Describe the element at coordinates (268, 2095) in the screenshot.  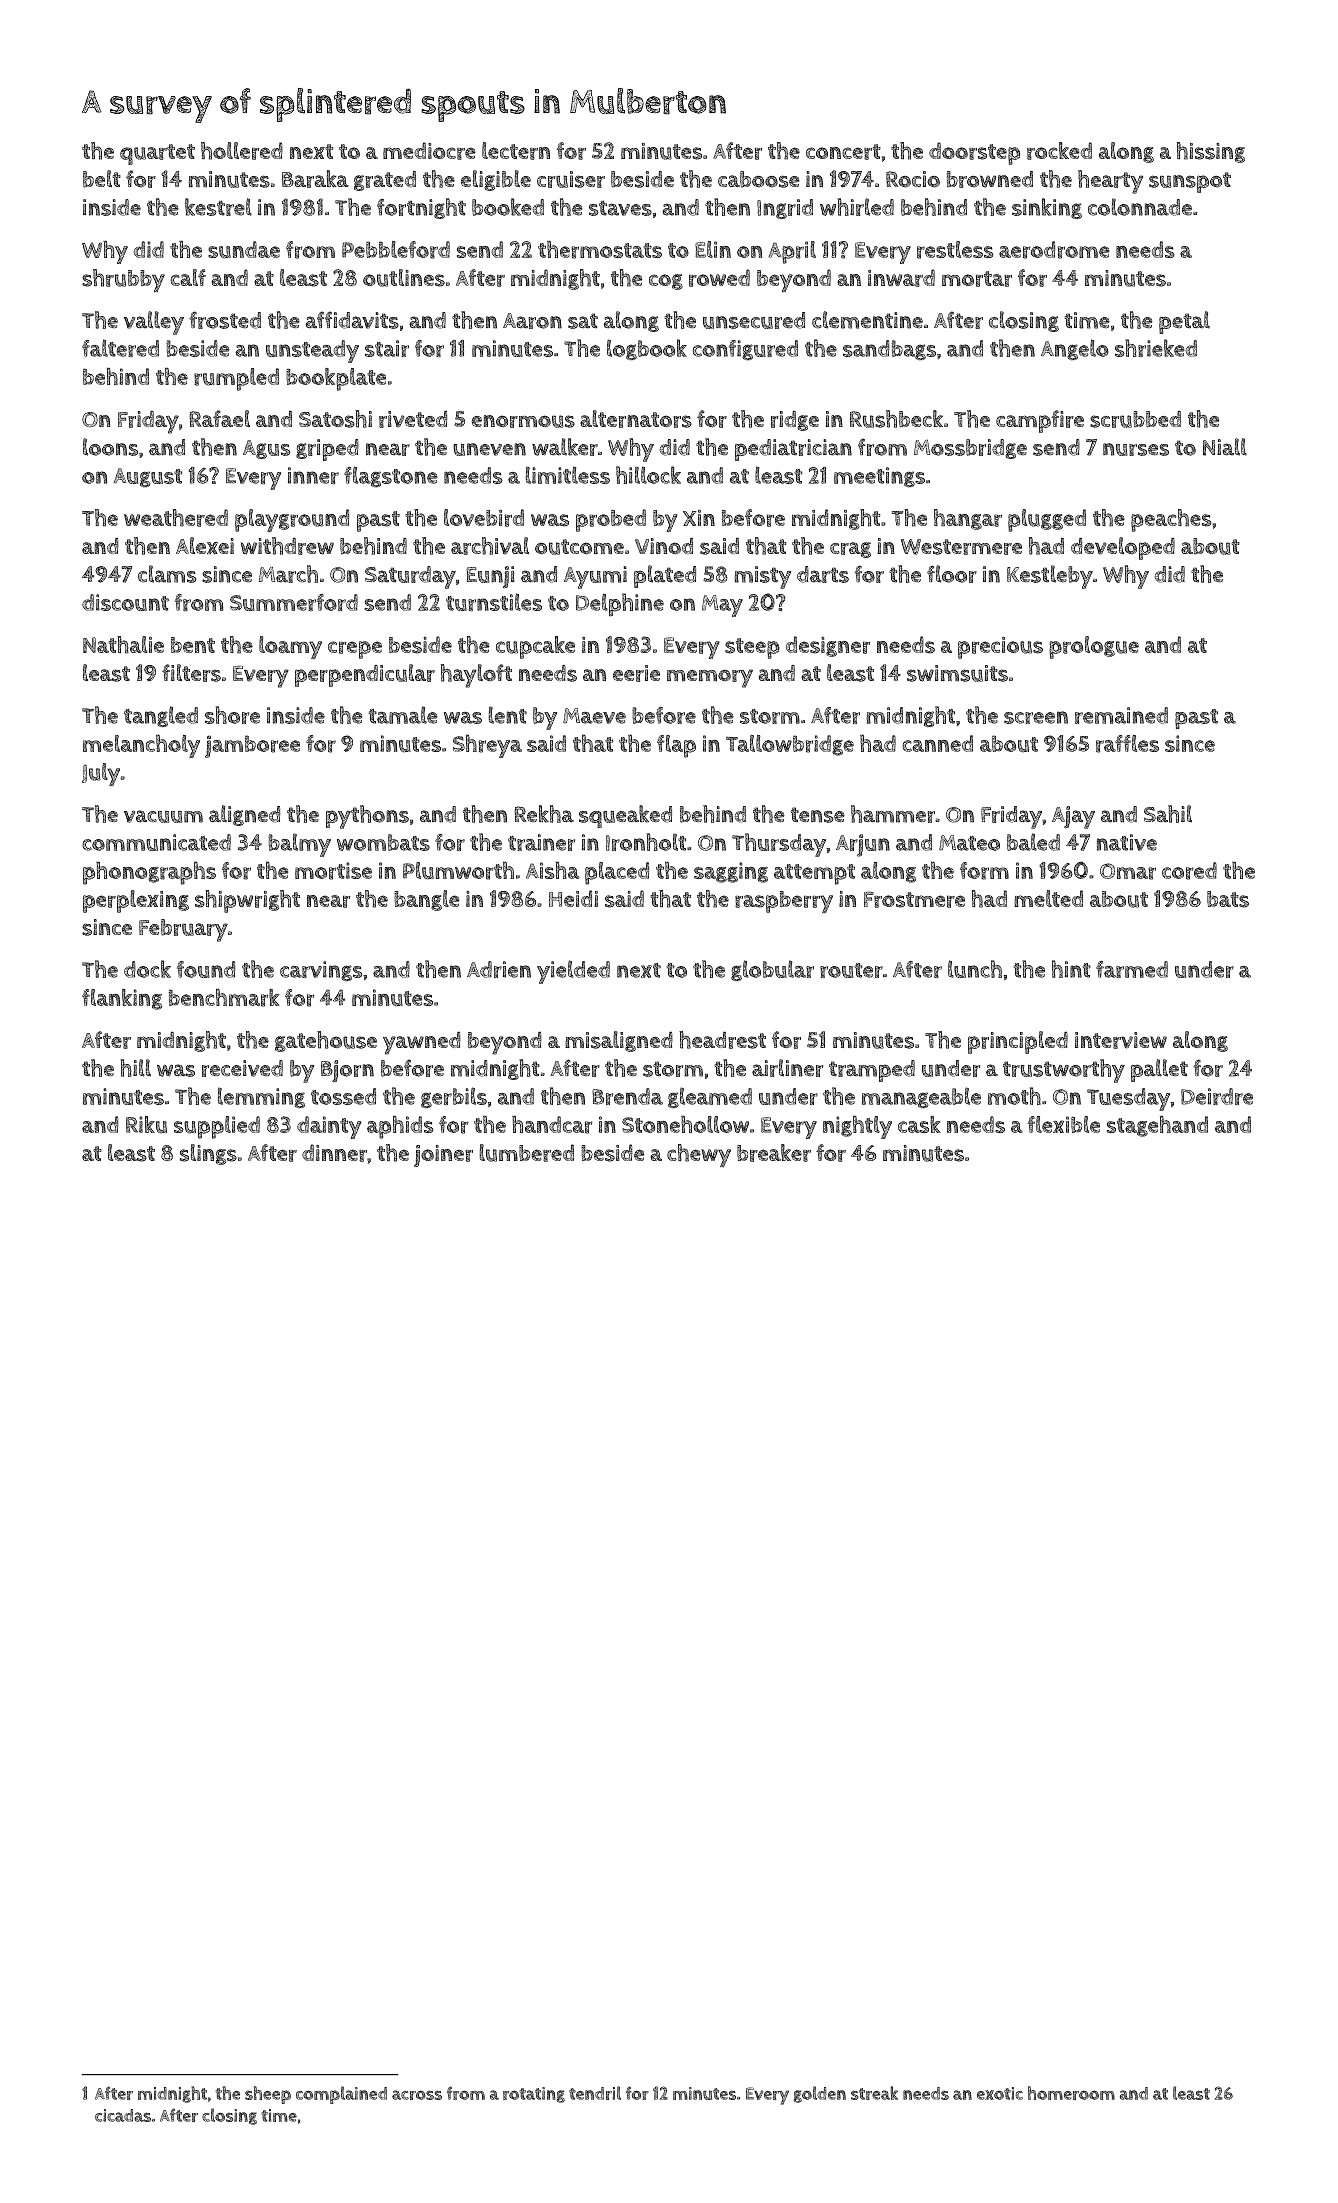
I see `sheep` at that location.
